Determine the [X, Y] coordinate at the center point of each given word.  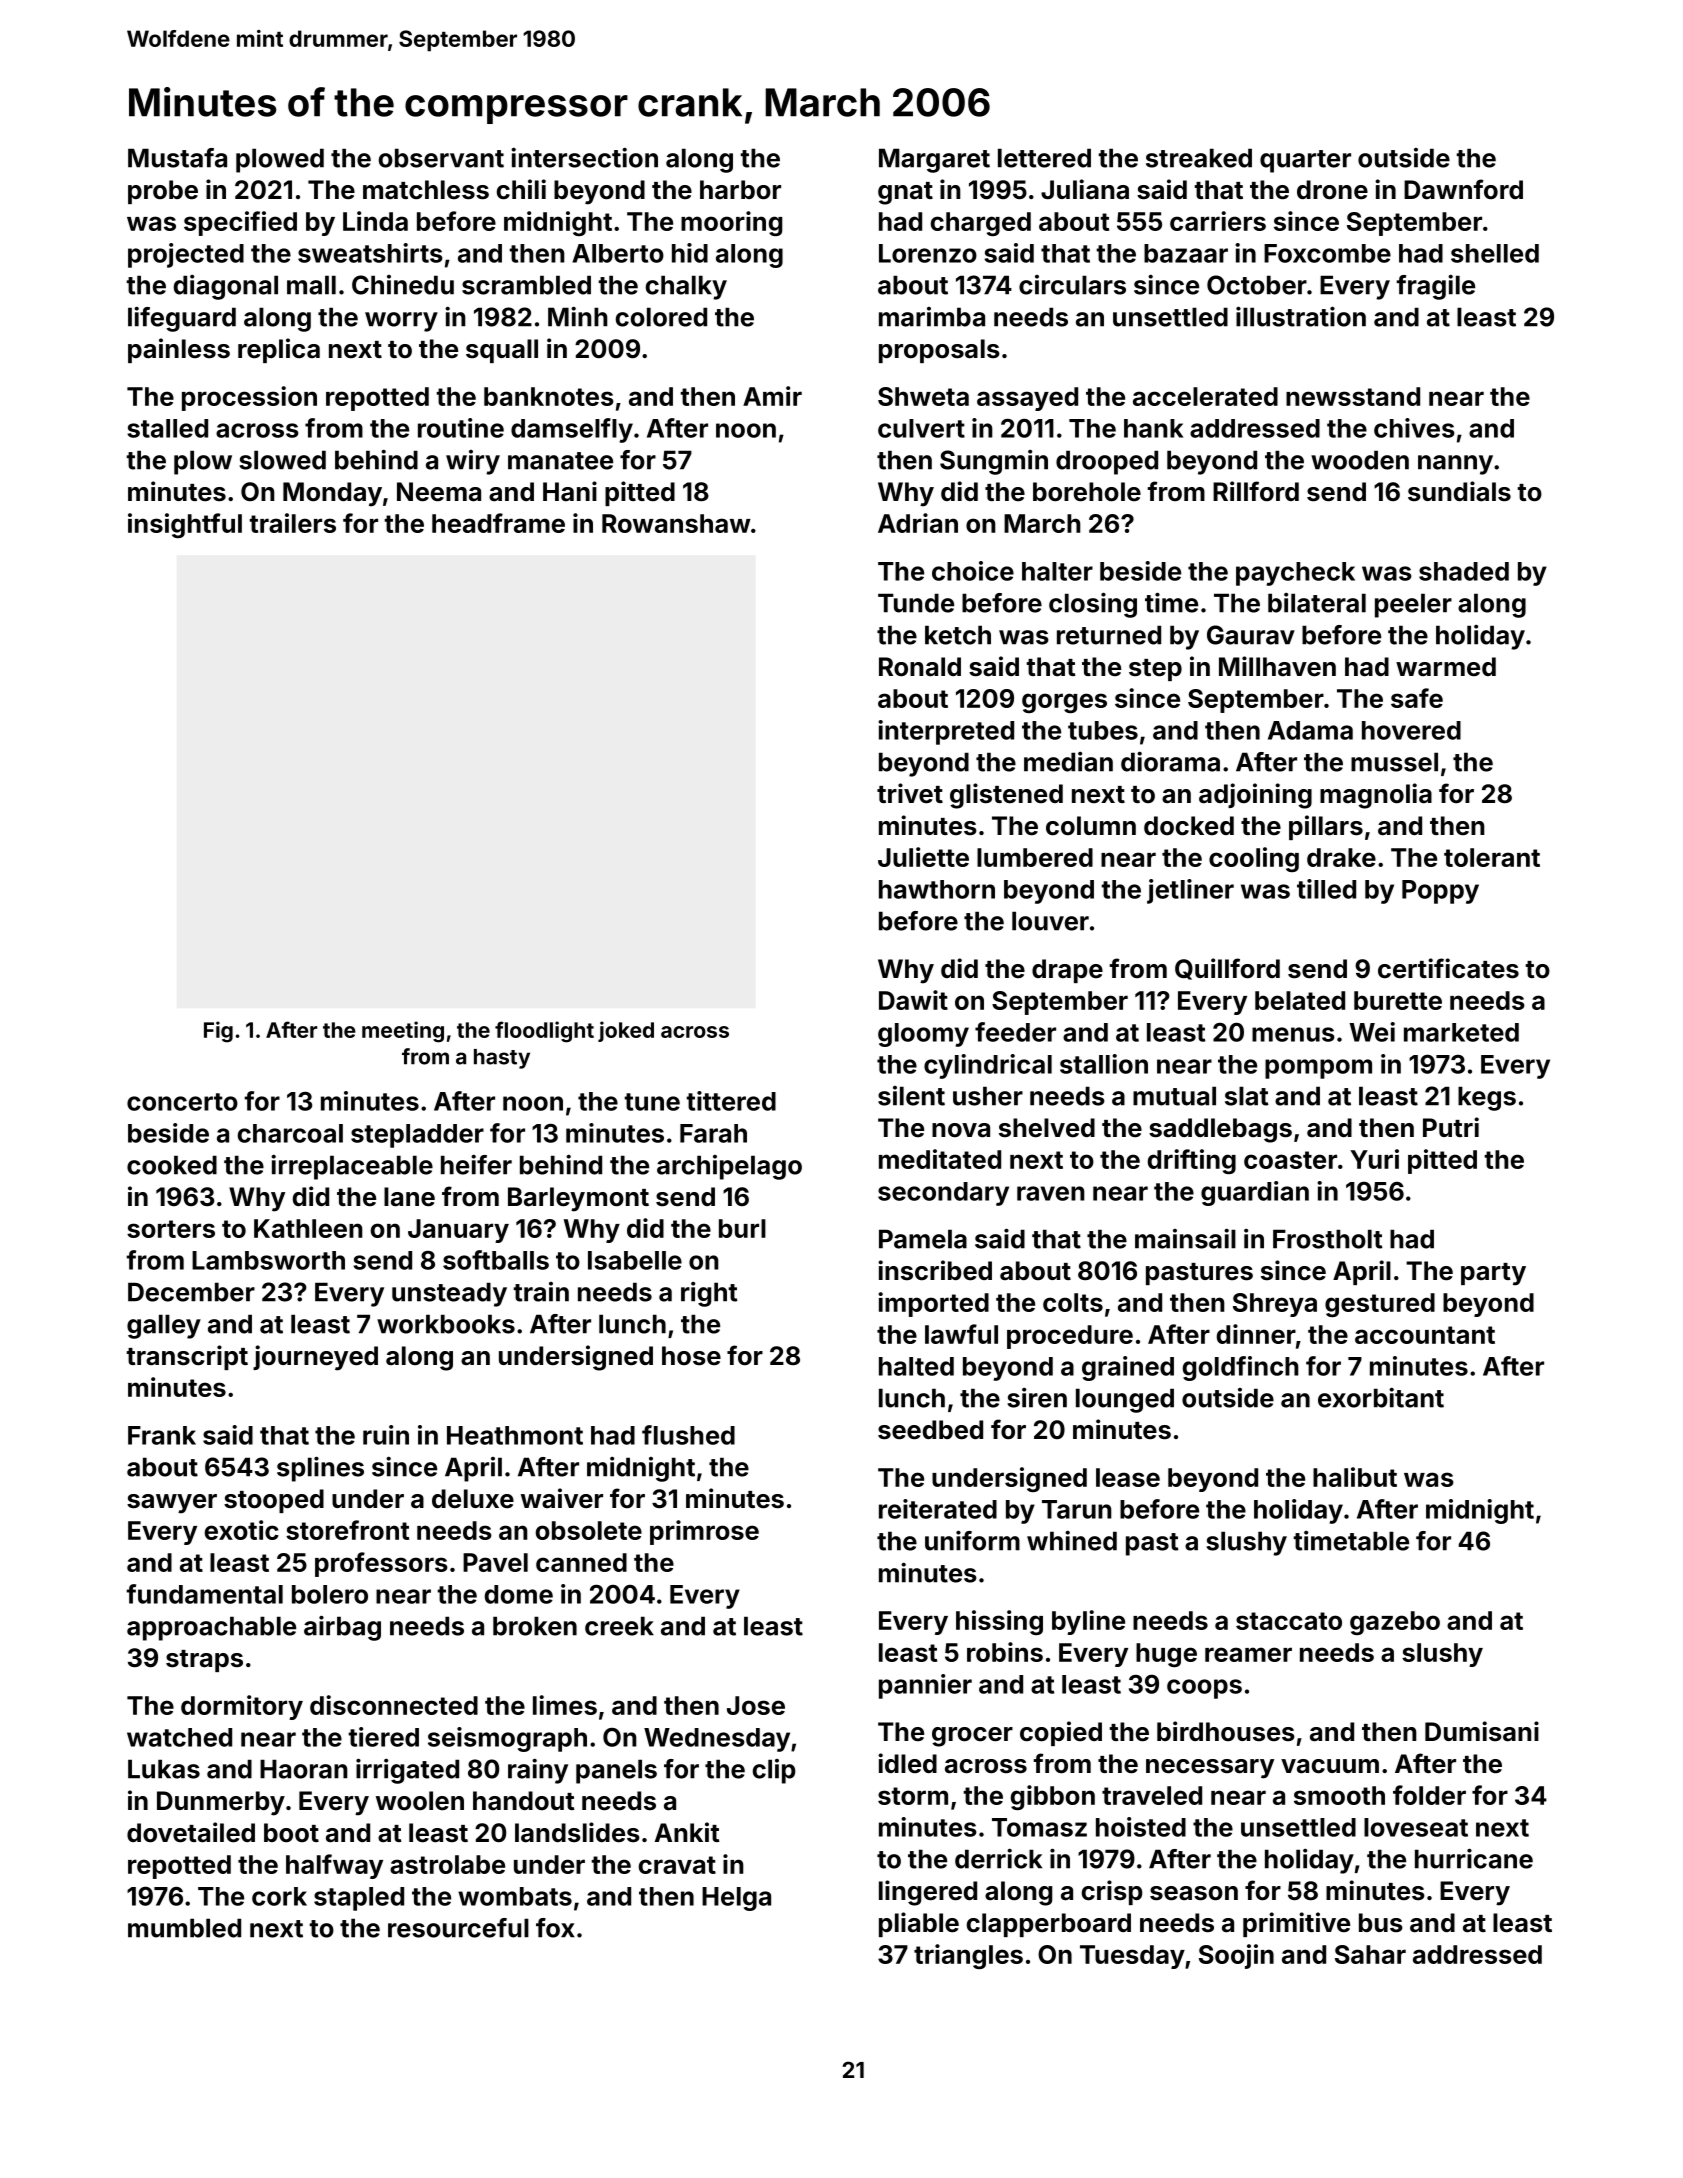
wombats [515, 1896]
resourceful [458, 1928]
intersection [584, 157]
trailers [292, 523]
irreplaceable [352, 1167]
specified [240, 223]
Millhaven [1277, 666]
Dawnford [1463, 189]
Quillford [1227, 969]
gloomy [923, 1035]
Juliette [923, 857]
